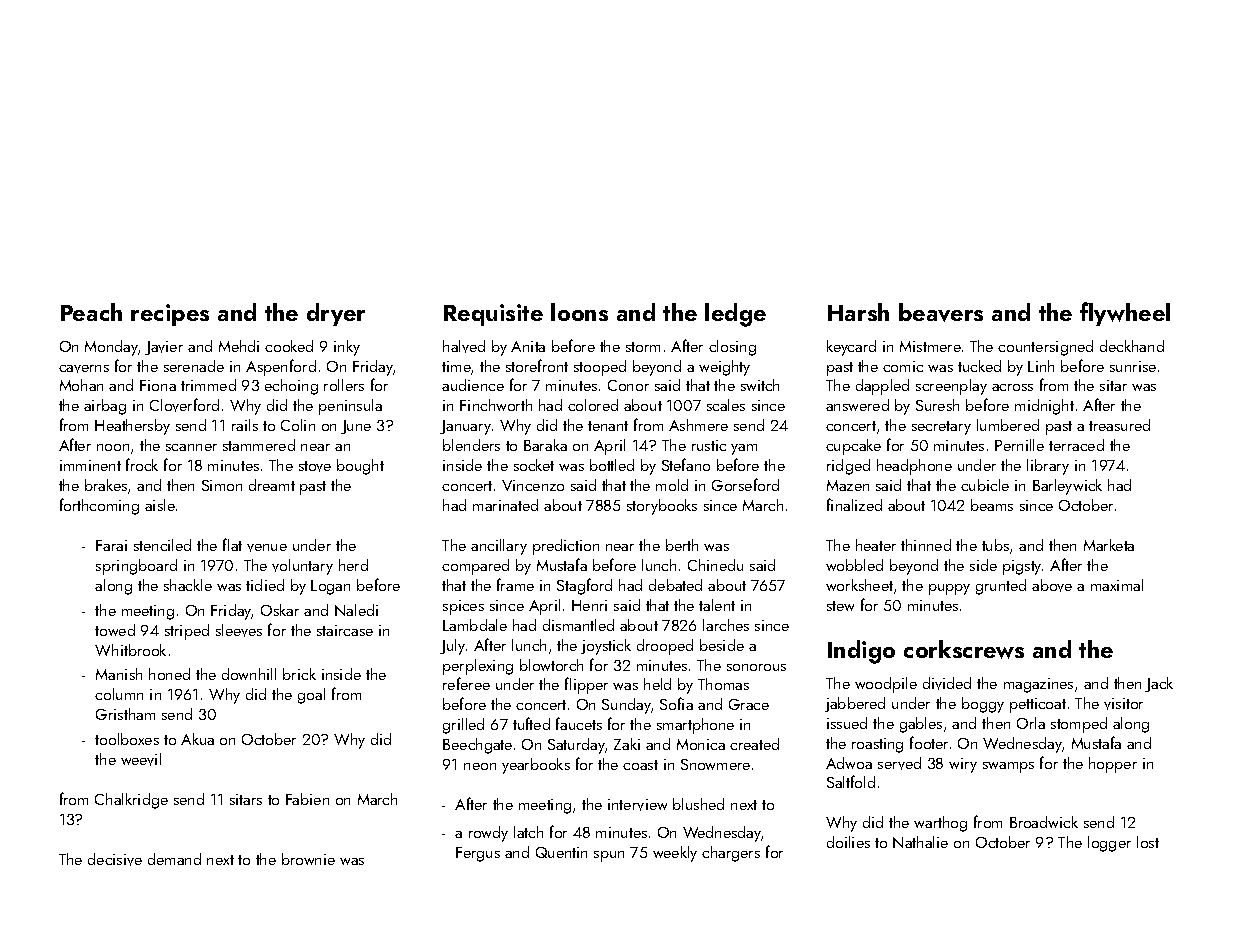  I want to click on Marketa, so click(1109, 545).
